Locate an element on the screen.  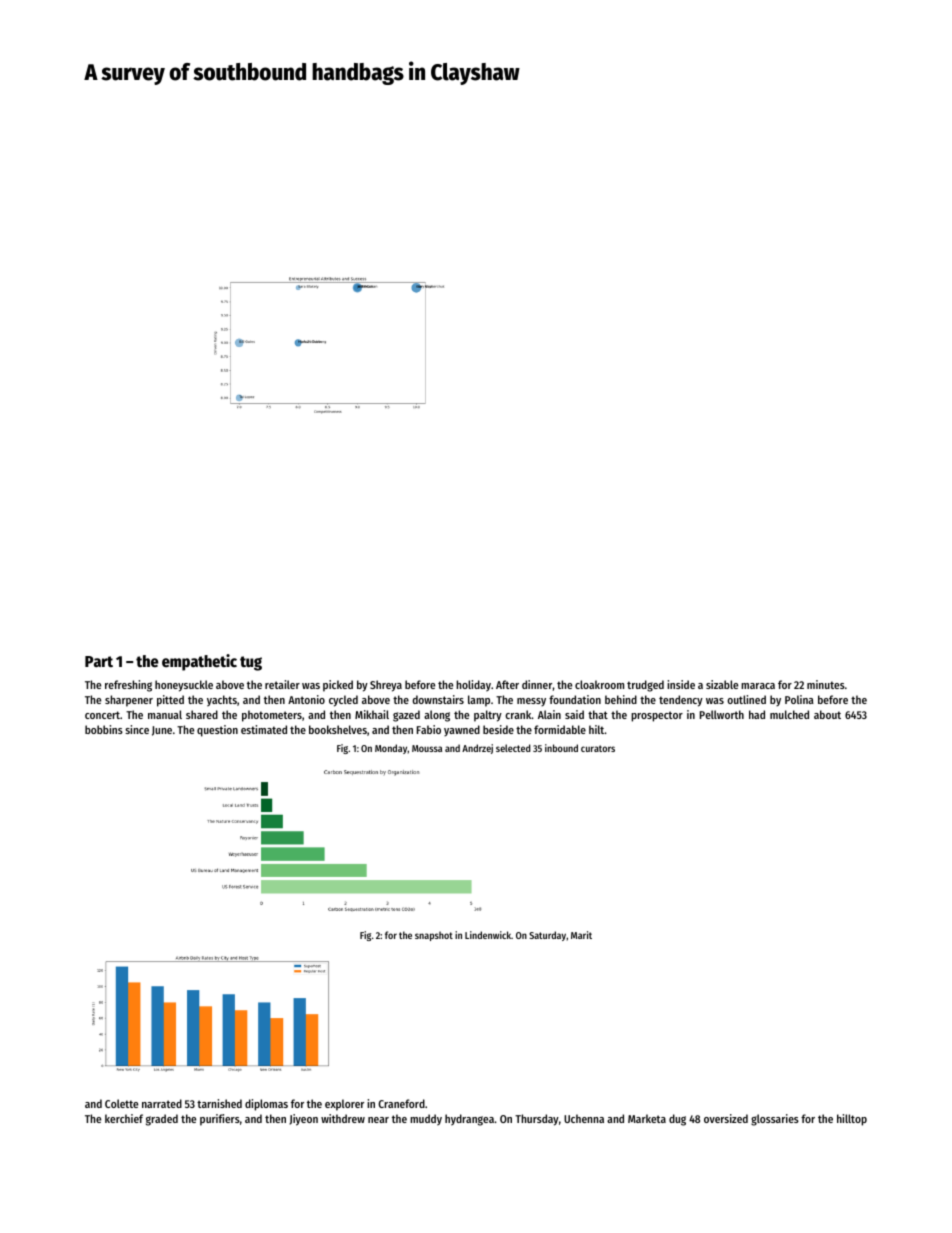
Jiyeon is located at coordinates (303, 1120).
